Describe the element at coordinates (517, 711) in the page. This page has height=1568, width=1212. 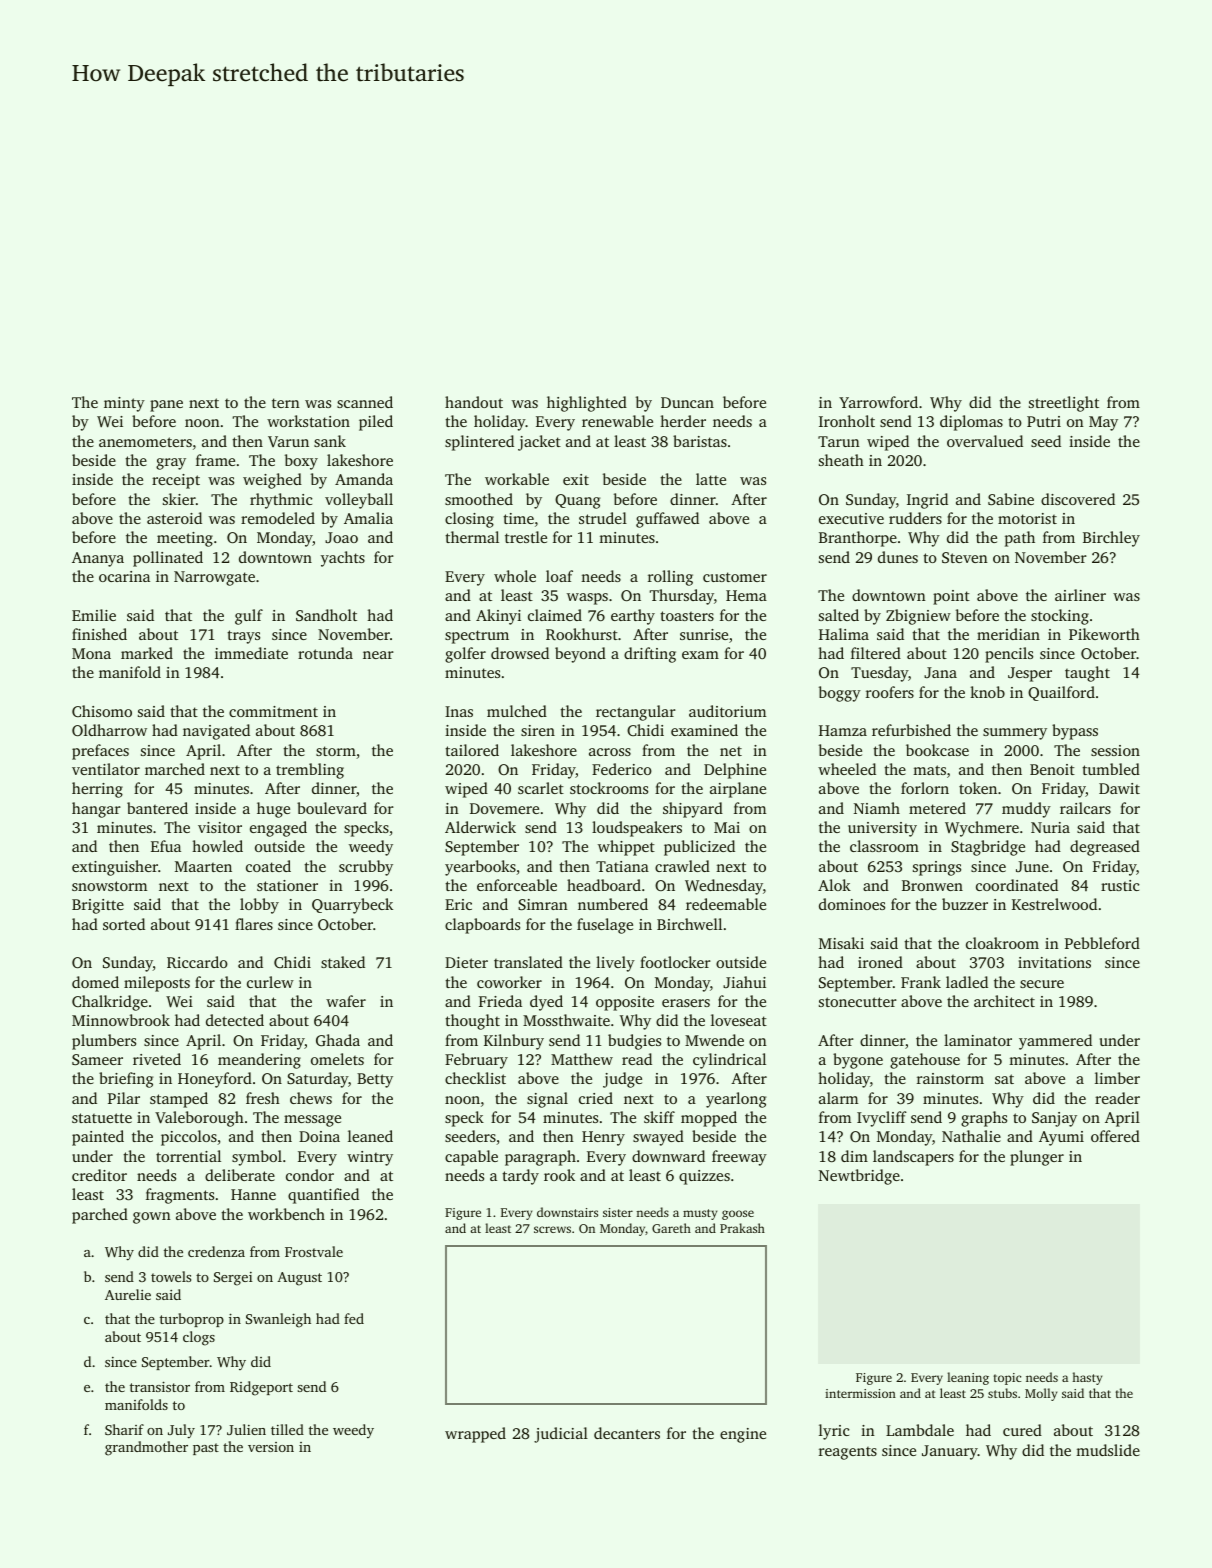
I see `mulched` at that location.
